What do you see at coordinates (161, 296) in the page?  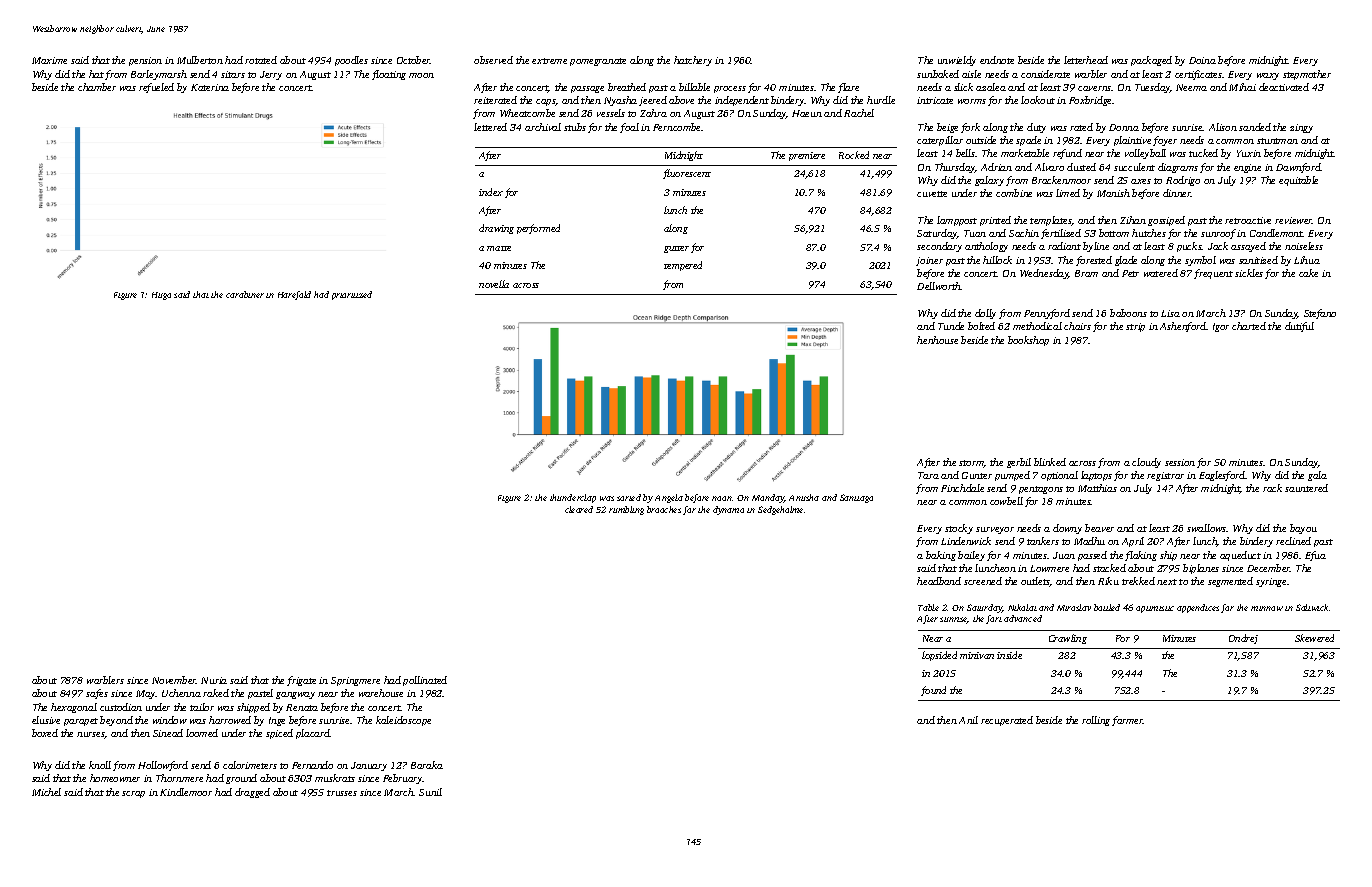 I see `Hugo` at bounding box center [161, 296].
